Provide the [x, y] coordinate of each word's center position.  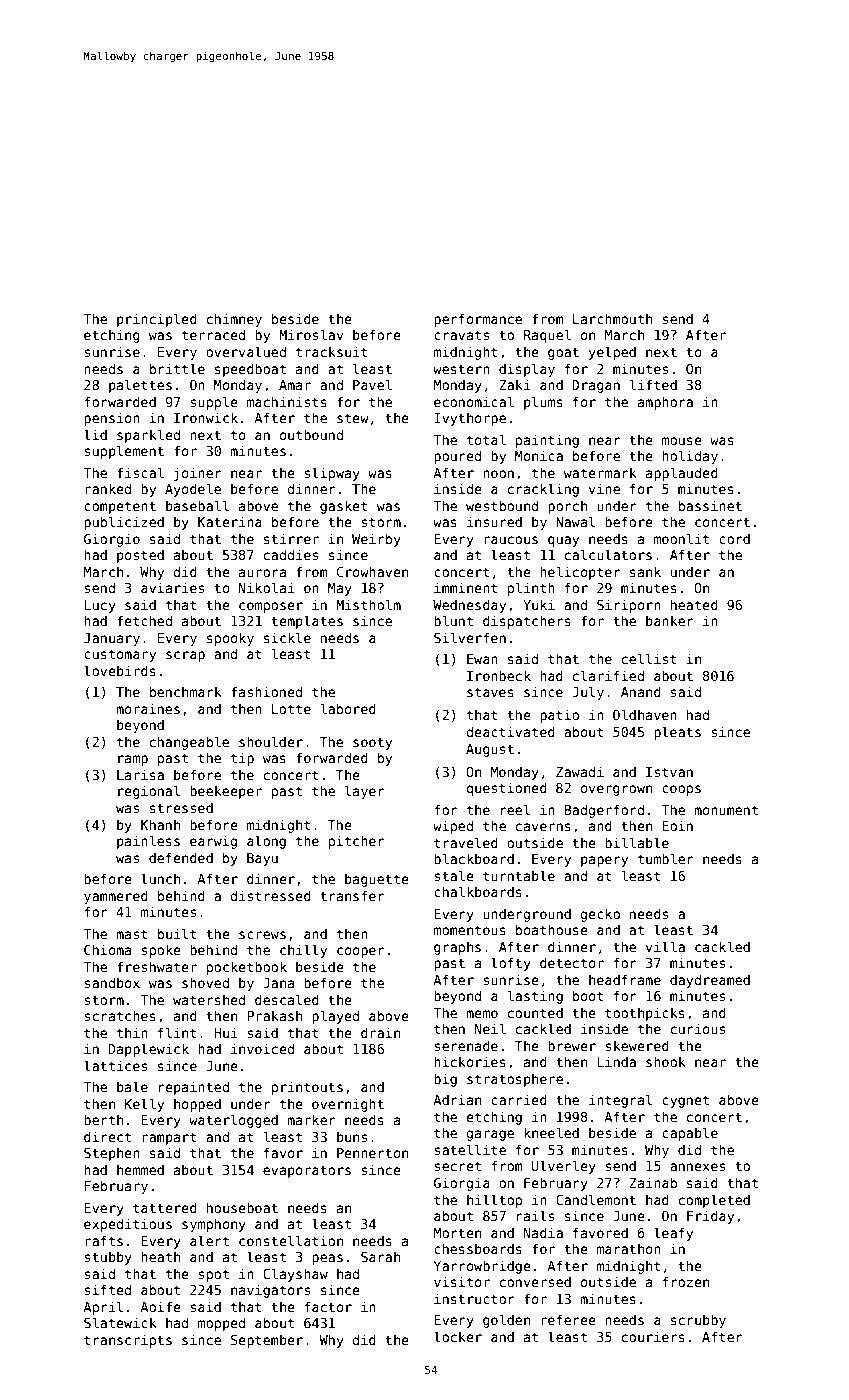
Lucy [100, 606]
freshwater [157, 966]
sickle [287, 637]
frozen [685, 1281]
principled [157, 320]
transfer [352, 895]
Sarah [380, 1256]
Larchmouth [612, 318]
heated [694, 604]
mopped [221, 1324]
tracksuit [331, 351]
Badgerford [604, 811]
